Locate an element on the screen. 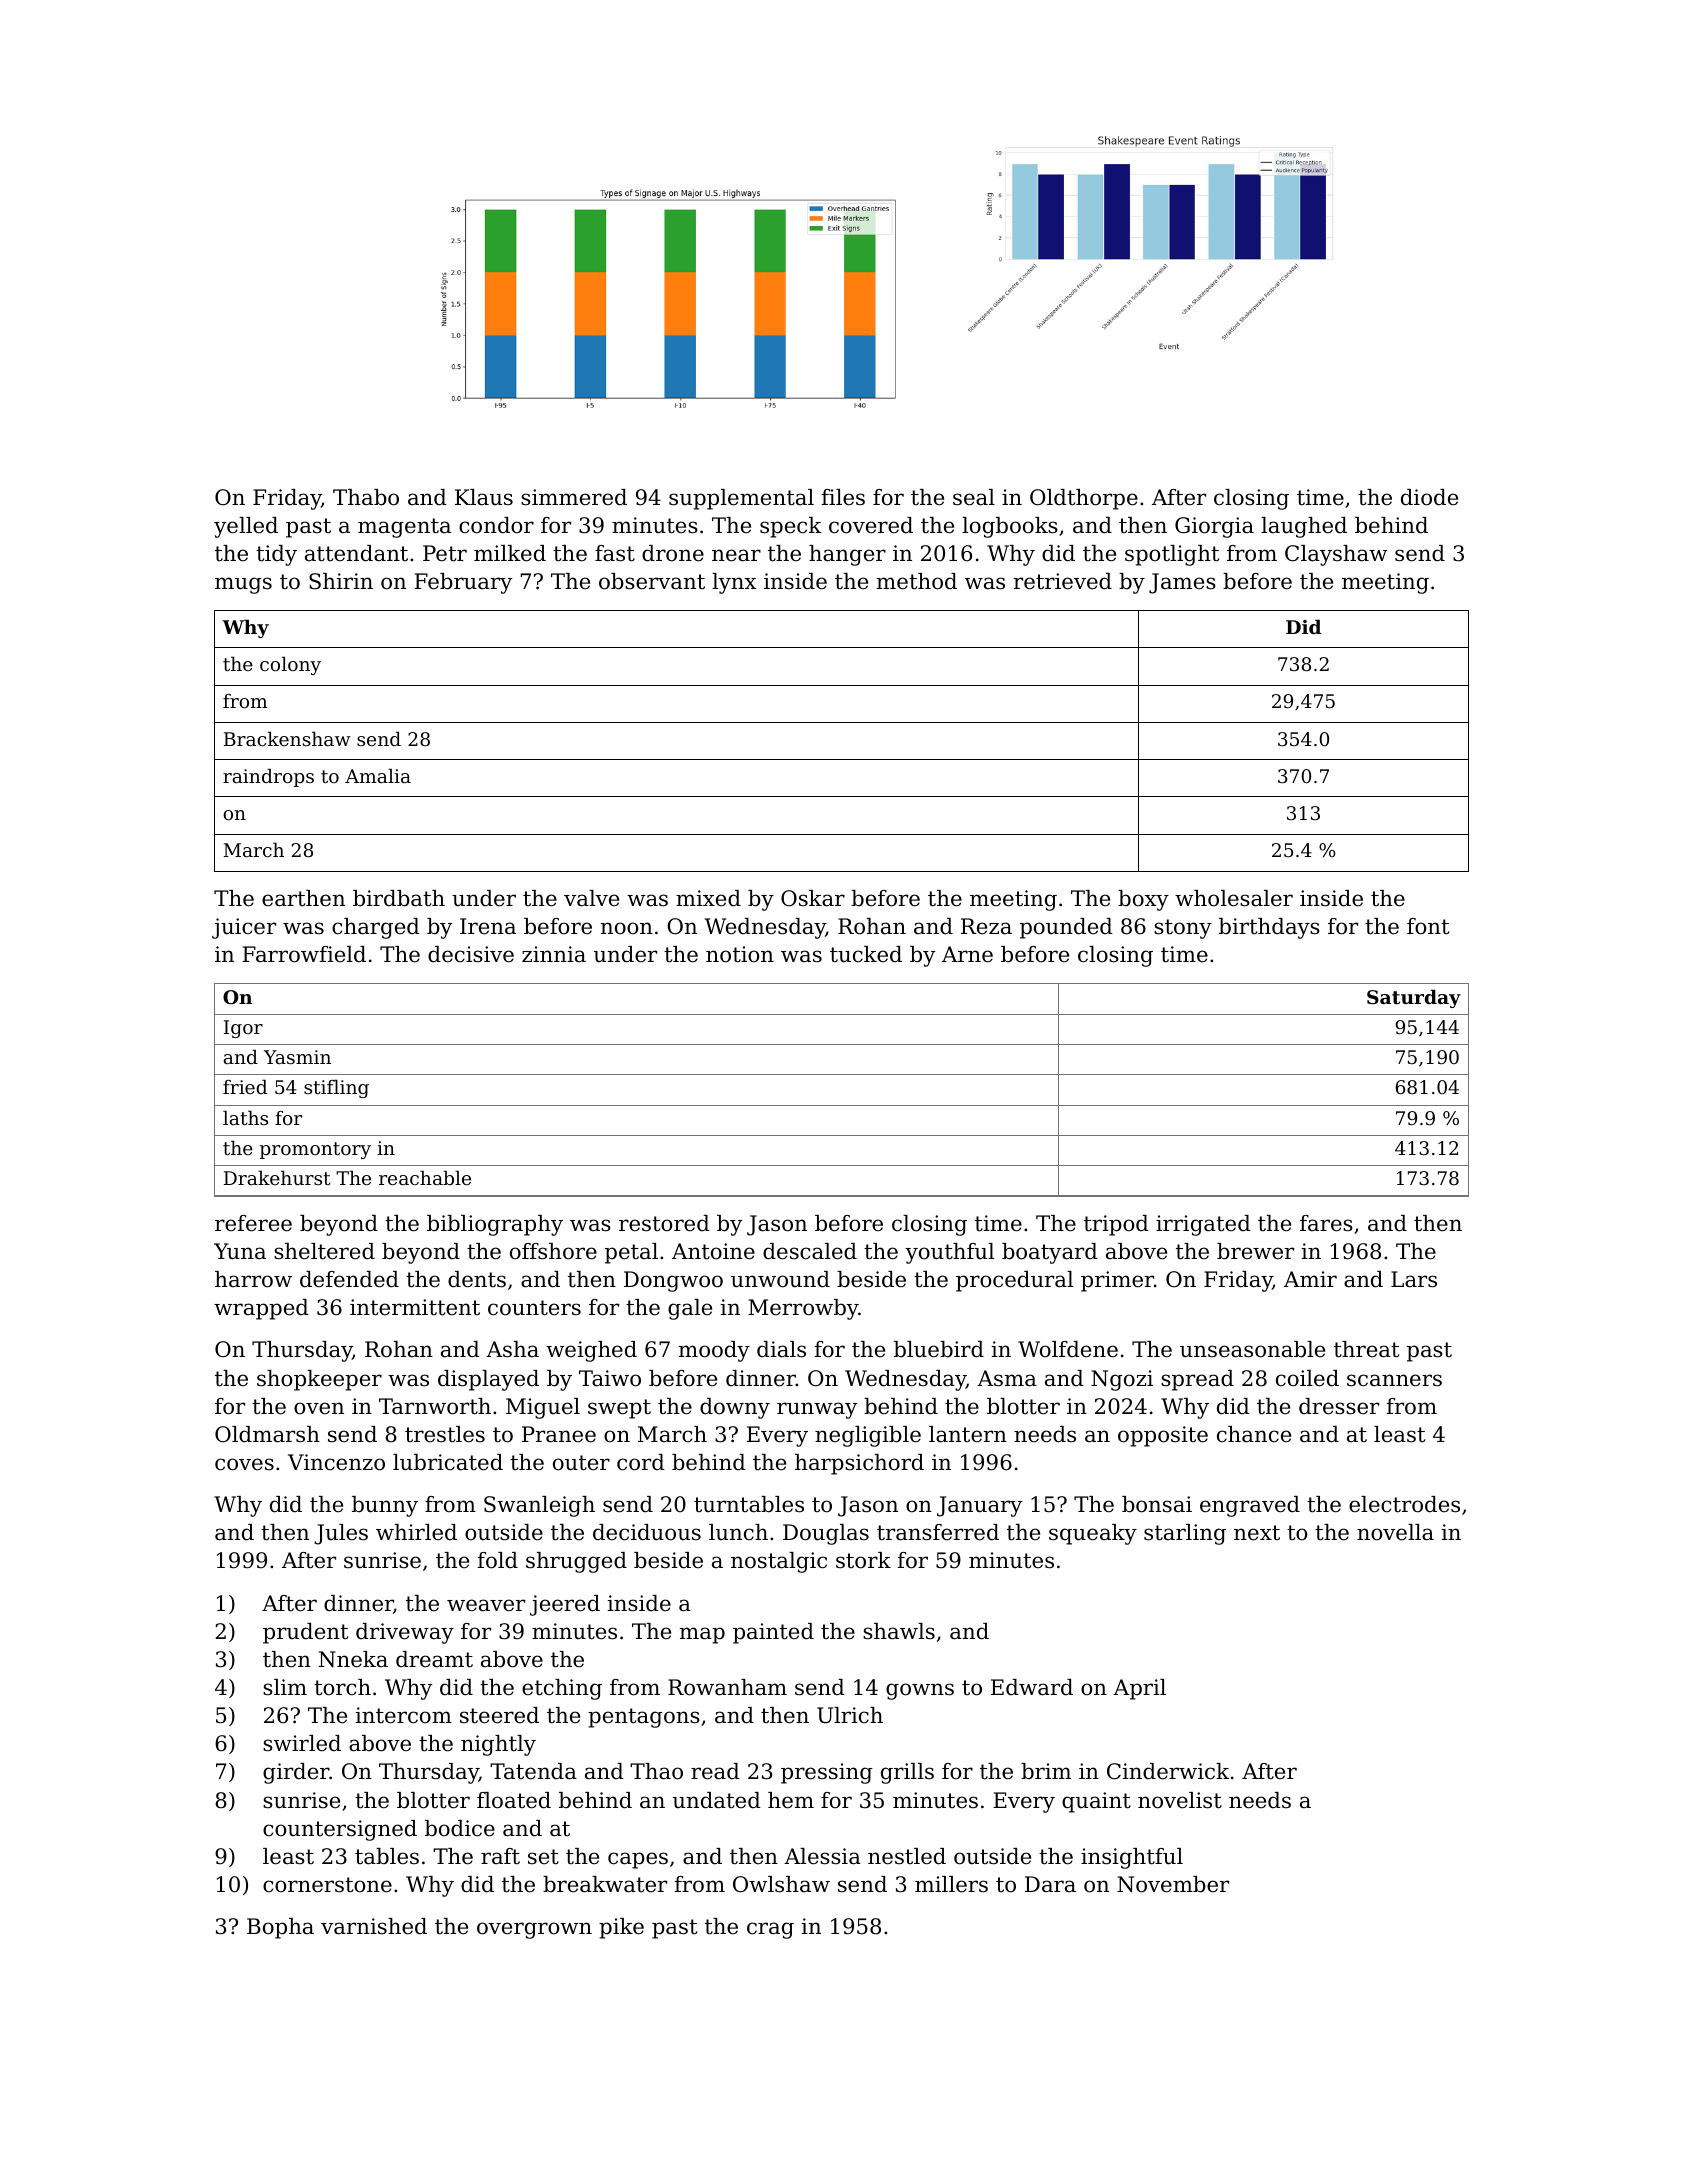  Oldmarsh is located at coordinates (267, 1434).
